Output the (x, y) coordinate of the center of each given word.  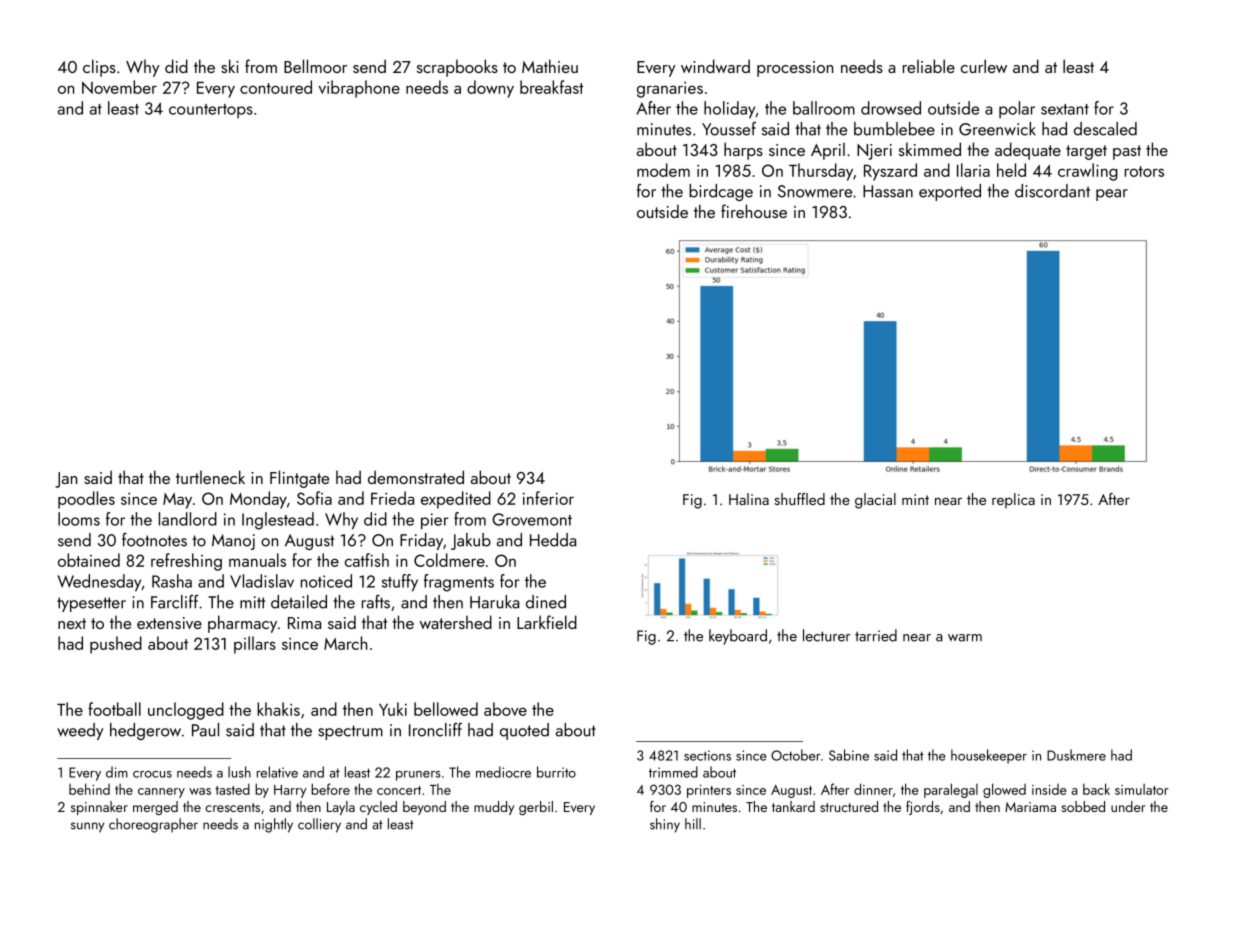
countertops (211, 111)
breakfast (552, 87)
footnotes (154, 540)
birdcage (721, 192)
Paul (205, 730)
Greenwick (997, 129)
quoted (524, 731)
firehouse (754, 211)
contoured (276, 87)
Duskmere (1076, 755)
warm (965, 638)
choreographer (153, 825)
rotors (1144, 171)
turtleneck (210, 477)
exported (950, 192)
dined (546, 602)
